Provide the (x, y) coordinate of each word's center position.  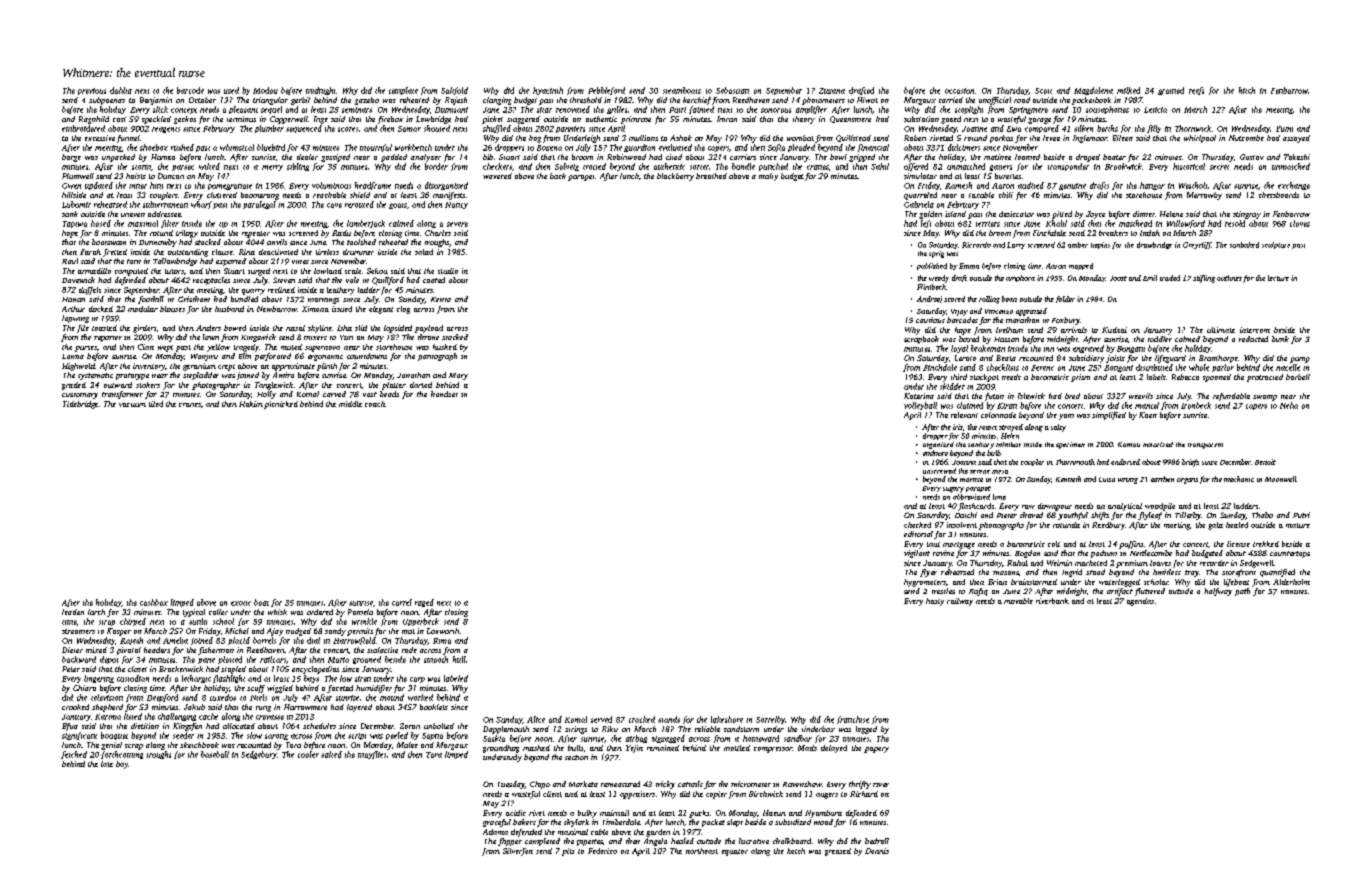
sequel (271, 110)
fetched (74, 755)
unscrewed (939, 471)
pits (568, 852)
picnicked (281, 405)
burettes (1008, 176)
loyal (959, 349)
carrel (402, 602)
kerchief (697, 101)
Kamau (1129, 444)
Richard (864, 794)
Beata (1006, 358)
